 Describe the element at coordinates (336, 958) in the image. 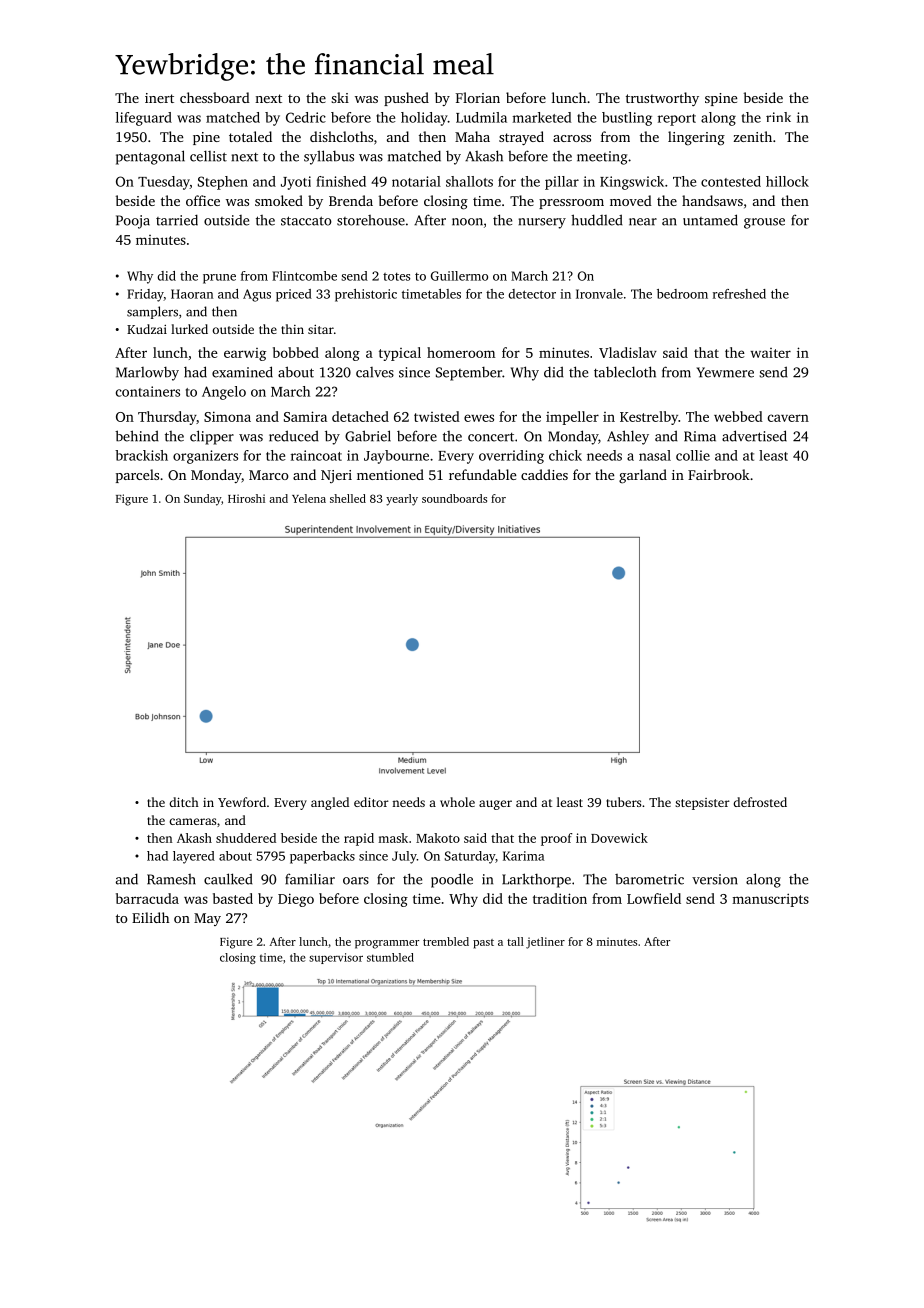

I see `supervisor` at that location.
